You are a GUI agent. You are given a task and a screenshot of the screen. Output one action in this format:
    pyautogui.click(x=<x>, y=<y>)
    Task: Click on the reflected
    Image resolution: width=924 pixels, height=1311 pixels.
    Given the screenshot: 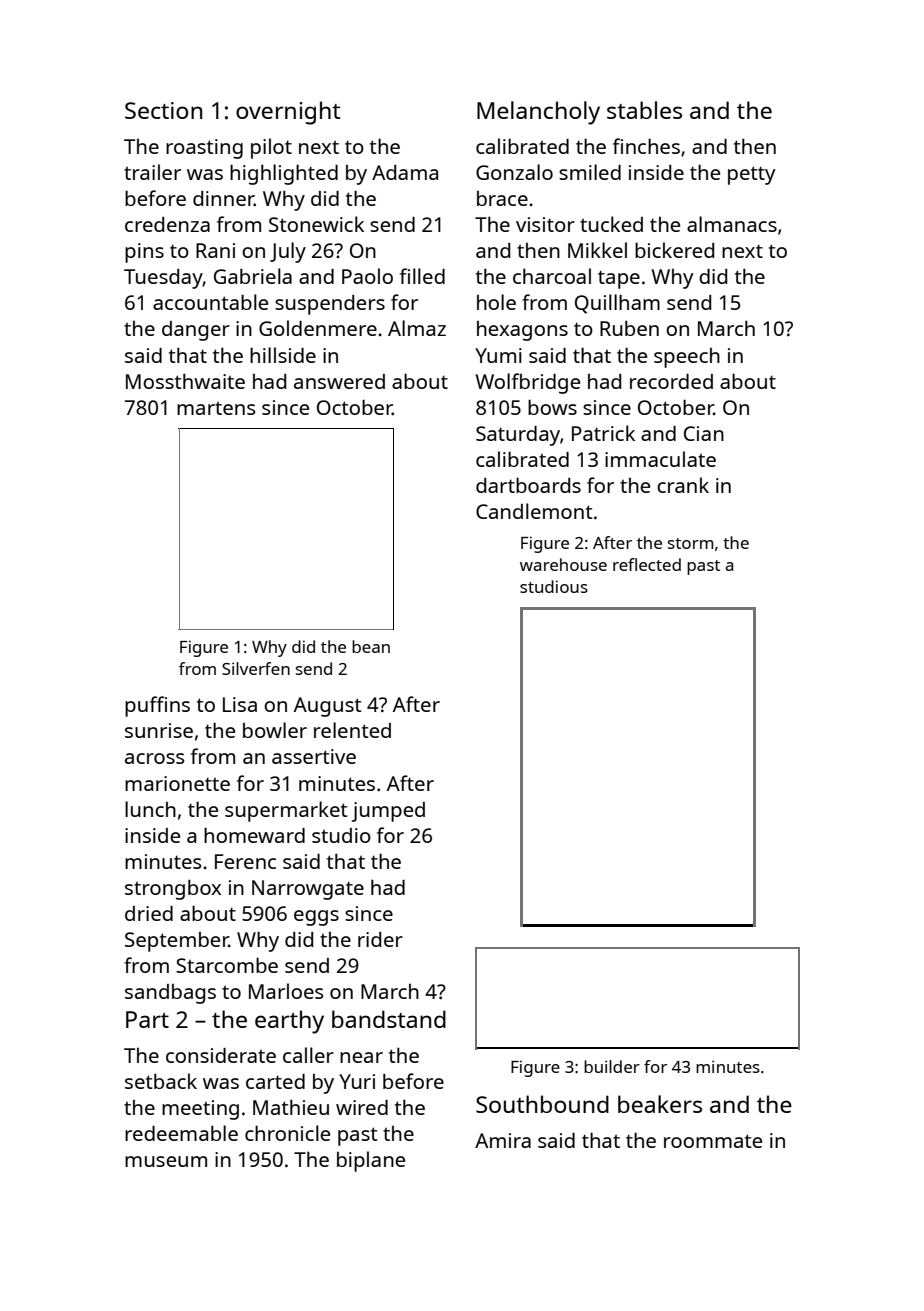 What is the action you would take?
    pyautogui.click(x=647, y=564)
